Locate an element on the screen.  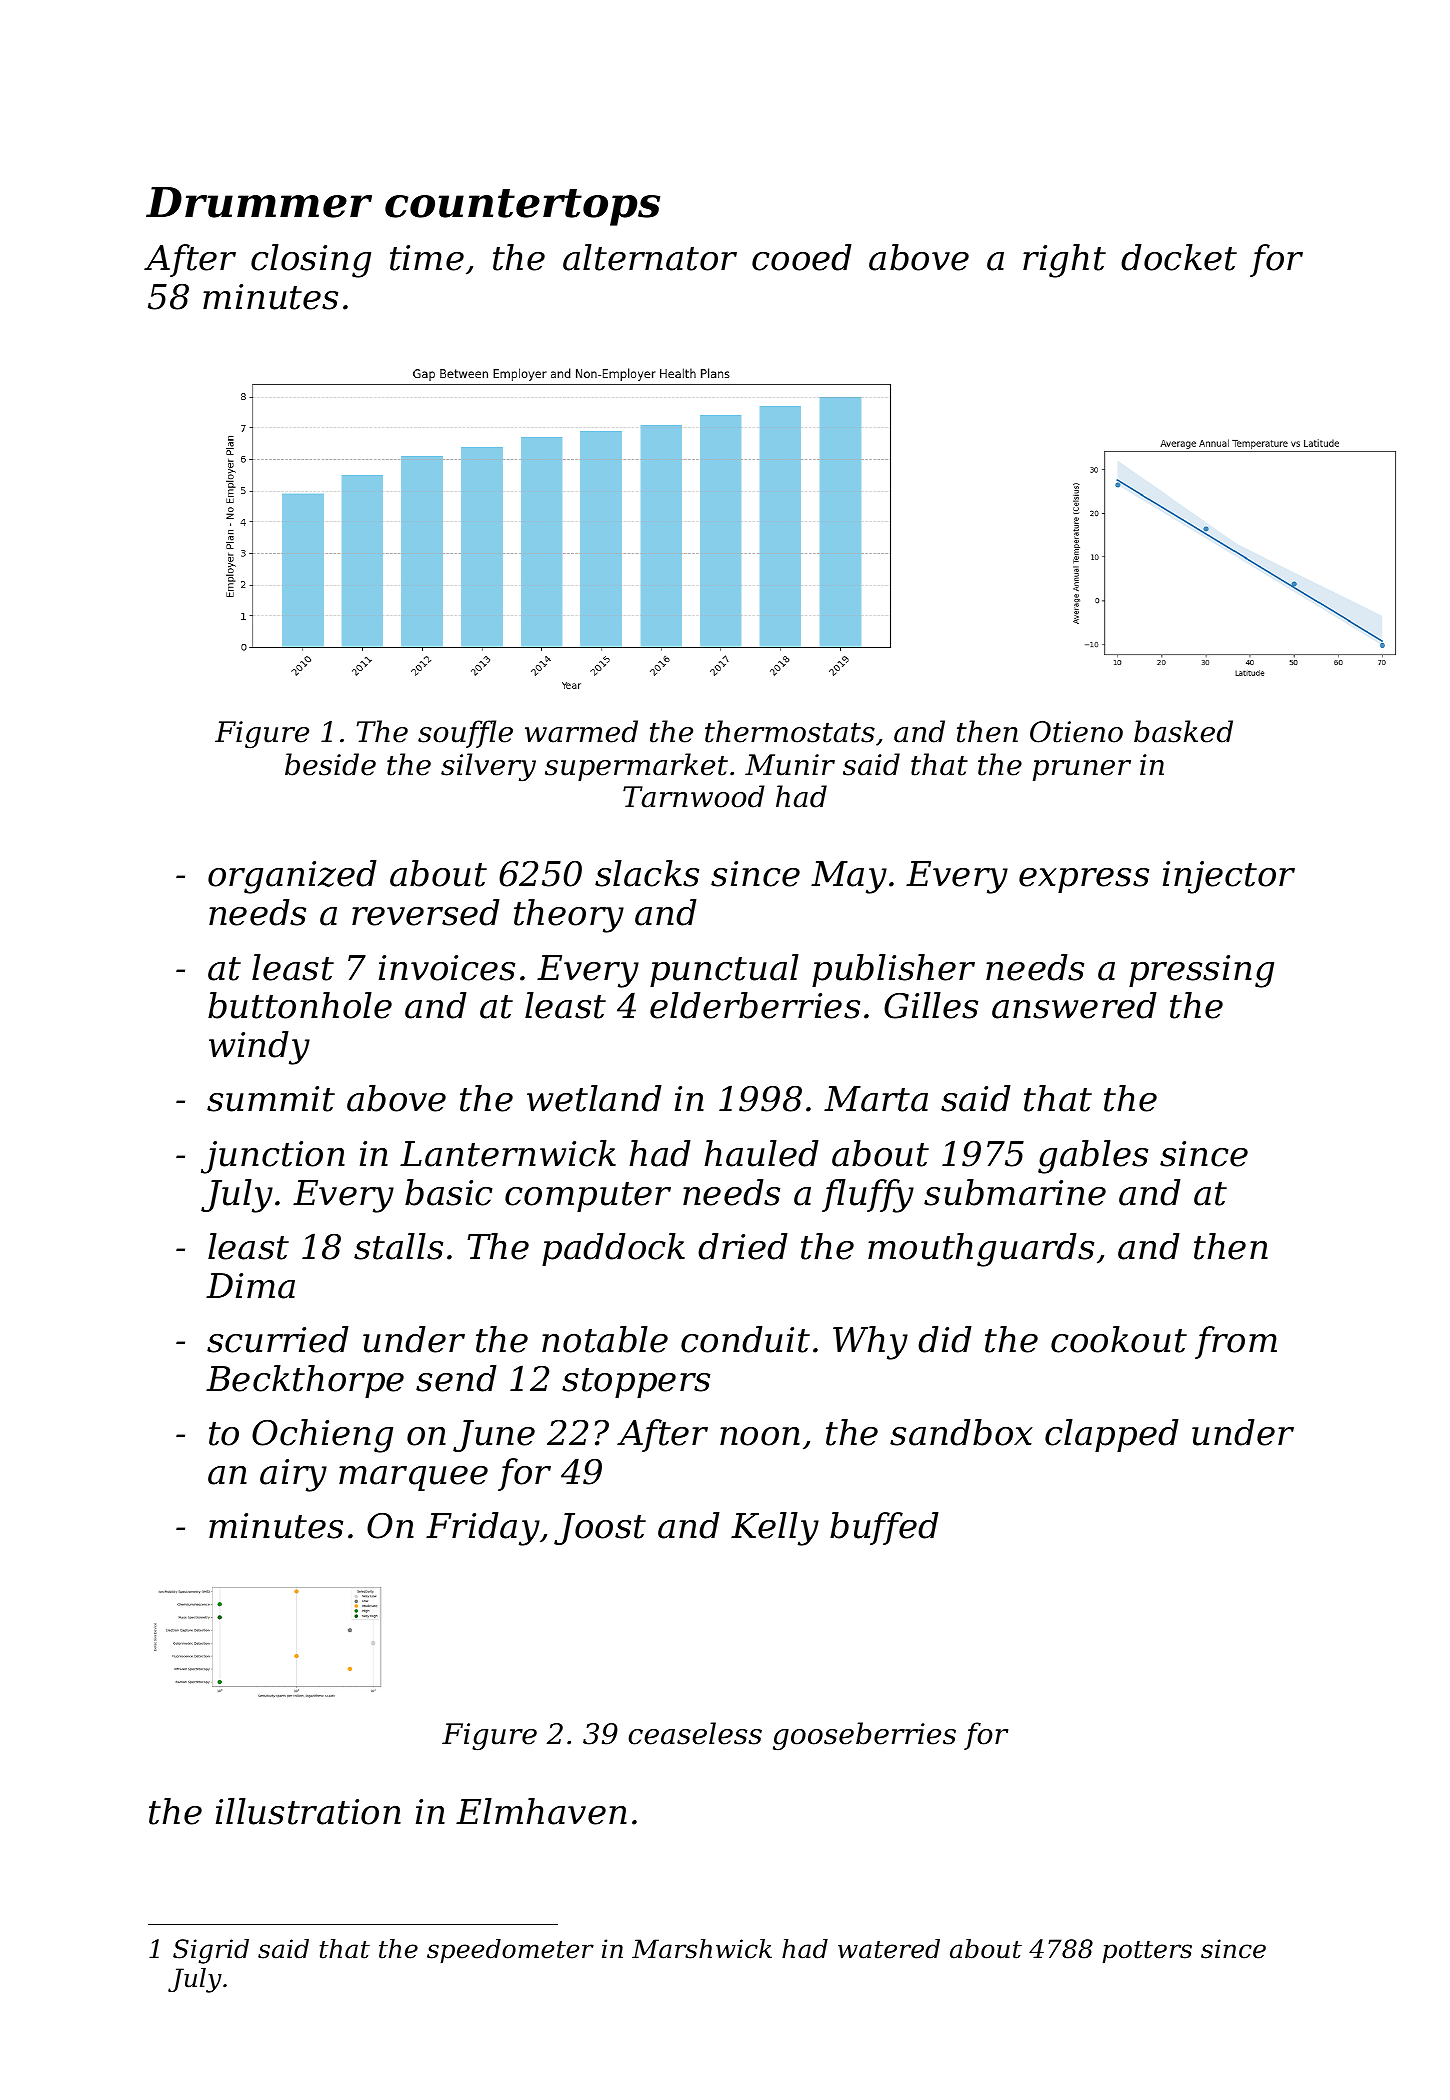
hauled is located at coordinates (761, 1153).
